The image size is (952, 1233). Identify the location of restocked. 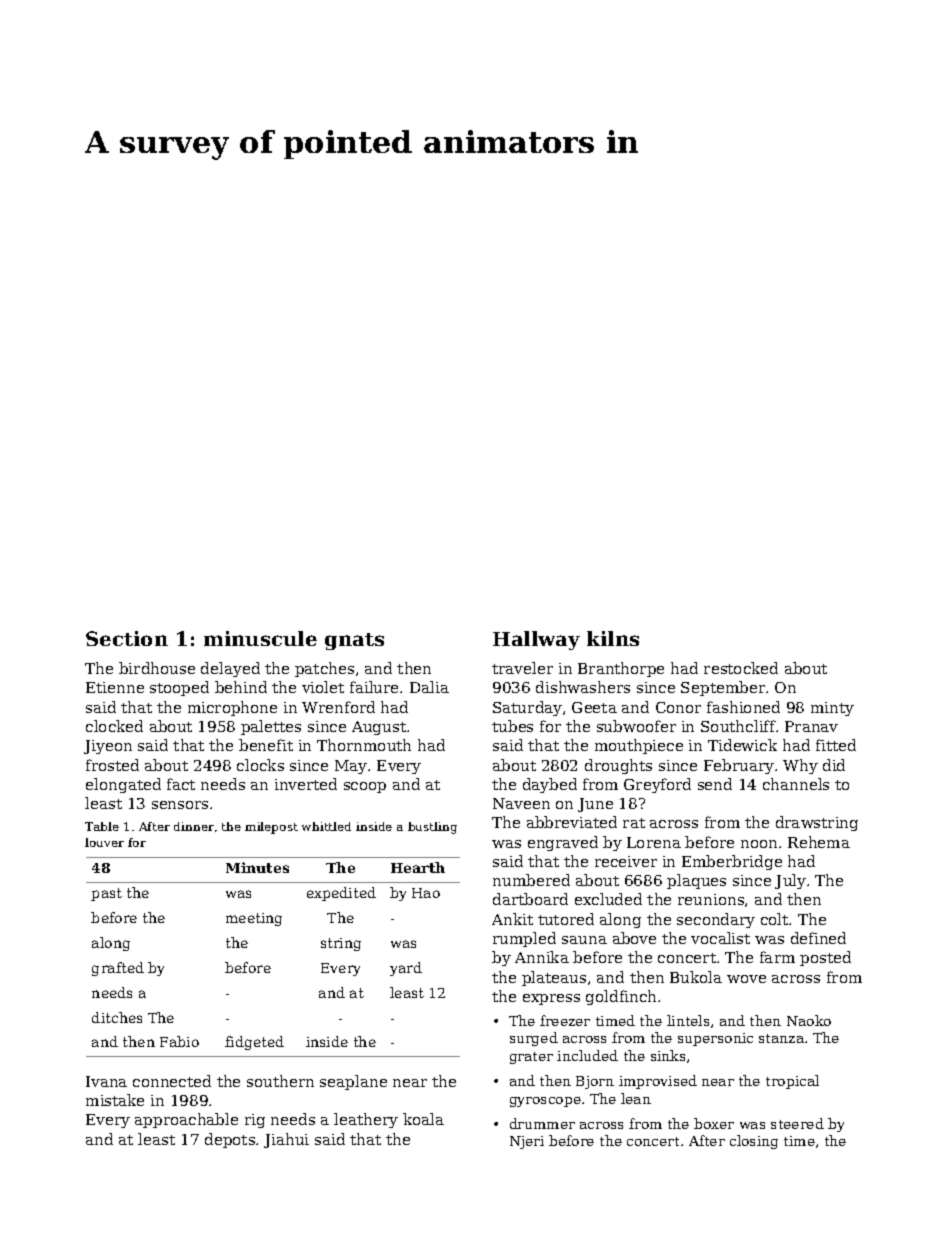
(741, 668).
